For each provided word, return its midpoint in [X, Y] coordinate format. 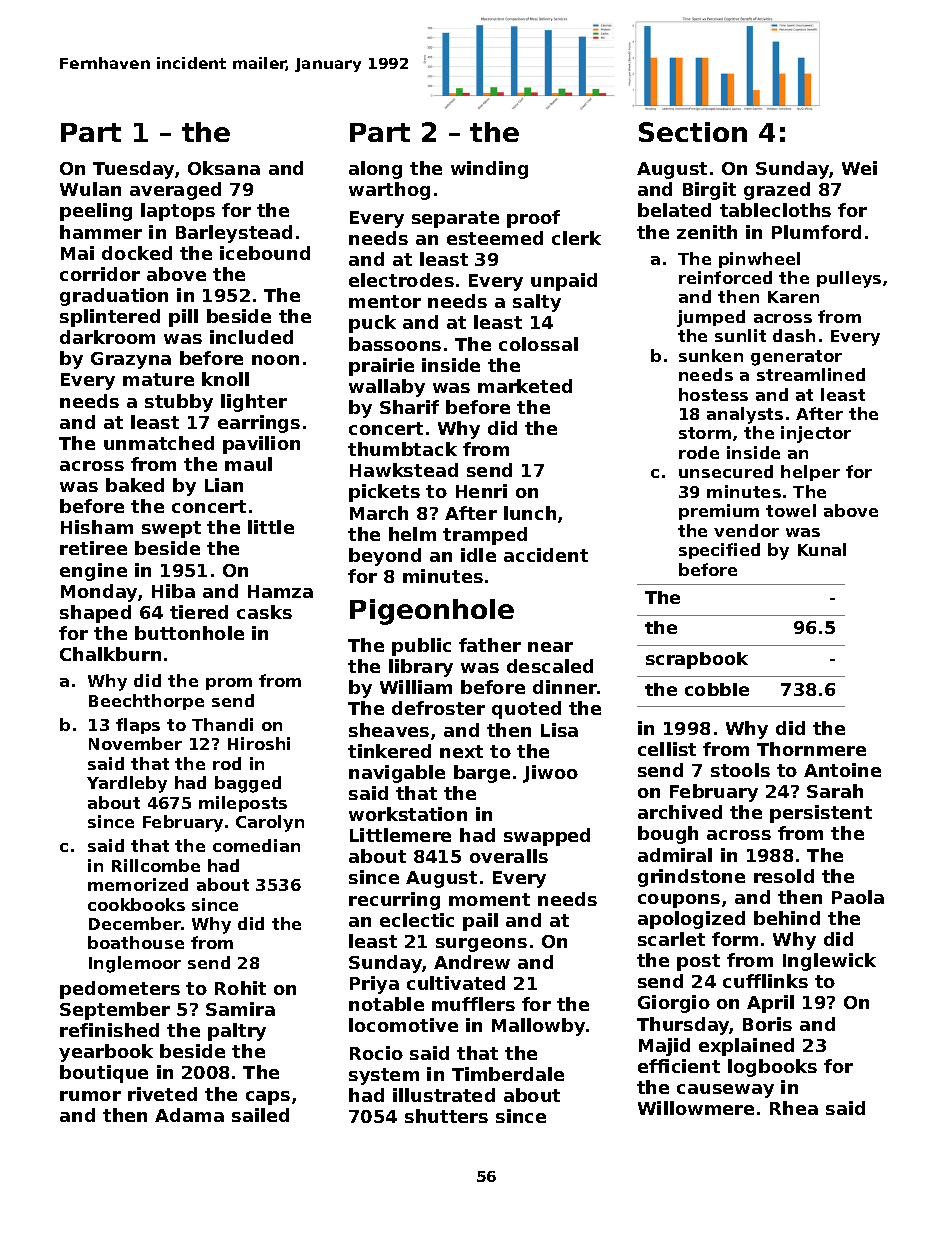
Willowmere [696, 1108]
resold [784, 876]
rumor [90, 1096]
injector [816, 434]
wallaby [387, 388]
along [375, 170]
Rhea [794, 1108]
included [251, 337]
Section [693, 132]
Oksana [224, 168]
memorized [138, 884]
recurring [394, 901]
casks [264, 612]
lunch [530, 513]
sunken [711, 355]
